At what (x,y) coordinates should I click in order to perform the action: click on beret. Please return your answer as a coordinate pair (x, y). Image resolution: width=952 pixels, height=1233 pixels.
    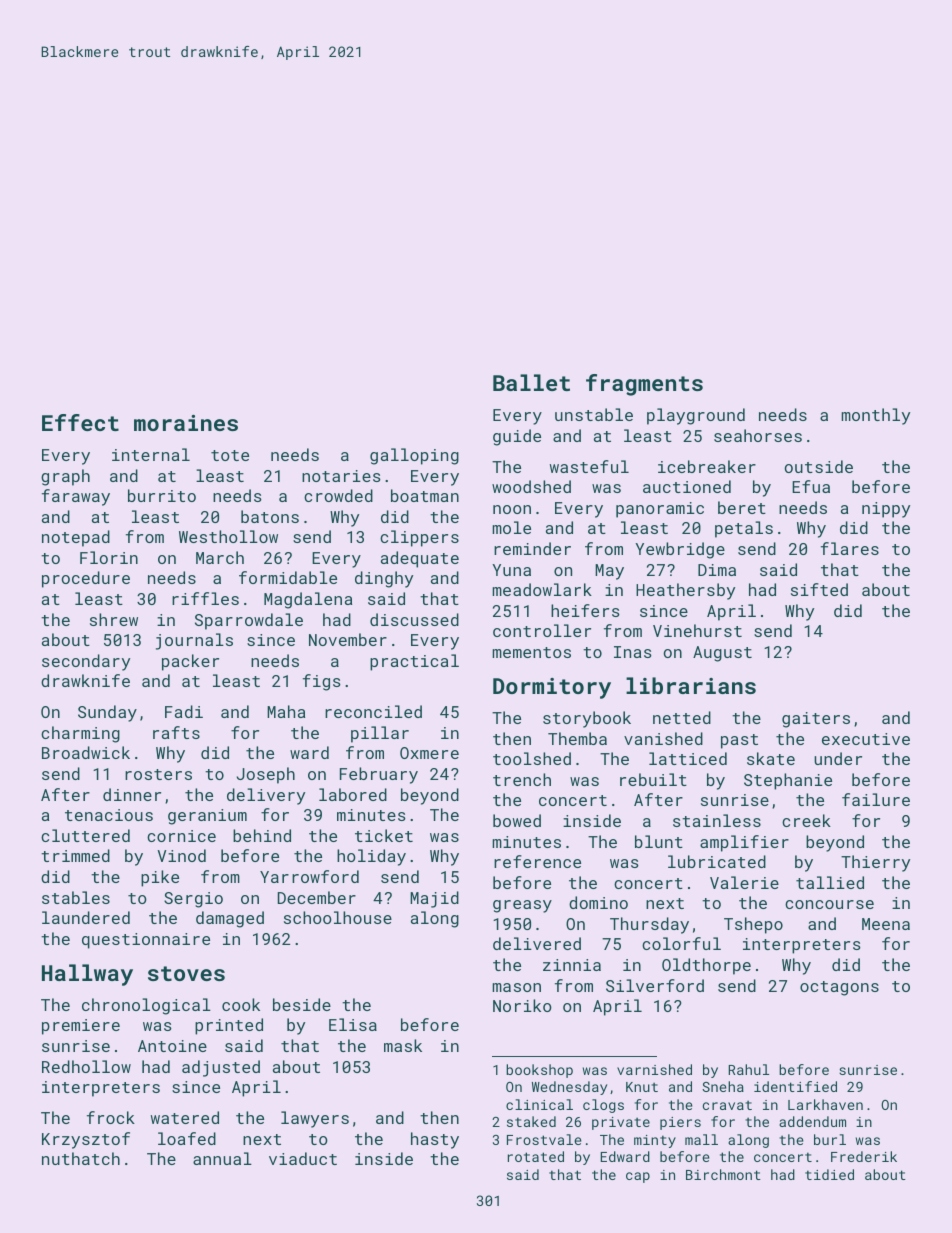
    Looking at the image, I should click on (742, 507).
